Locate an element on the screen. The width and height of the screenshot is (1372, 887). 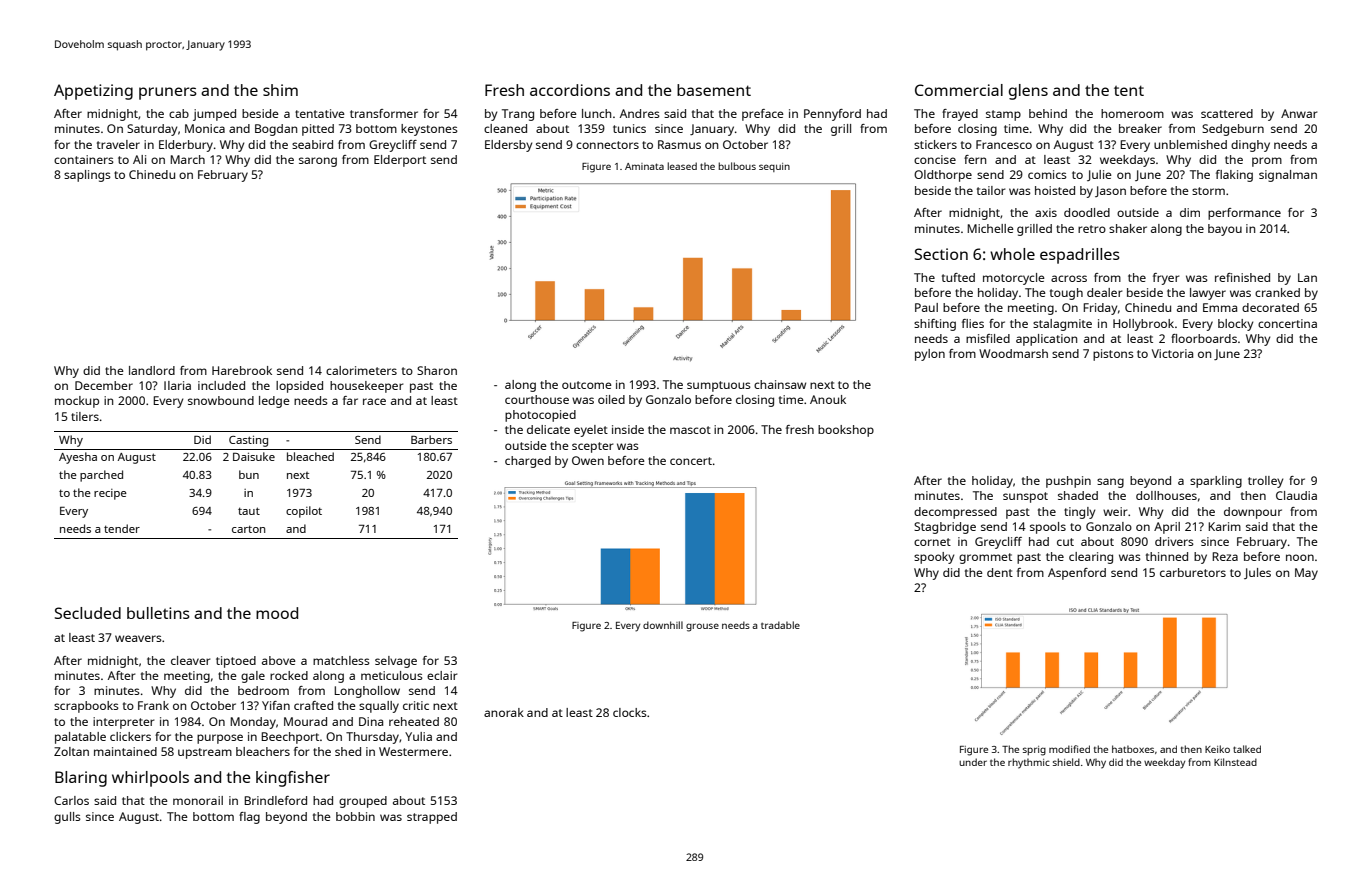
glens is located at coordinates (1028, 92).
